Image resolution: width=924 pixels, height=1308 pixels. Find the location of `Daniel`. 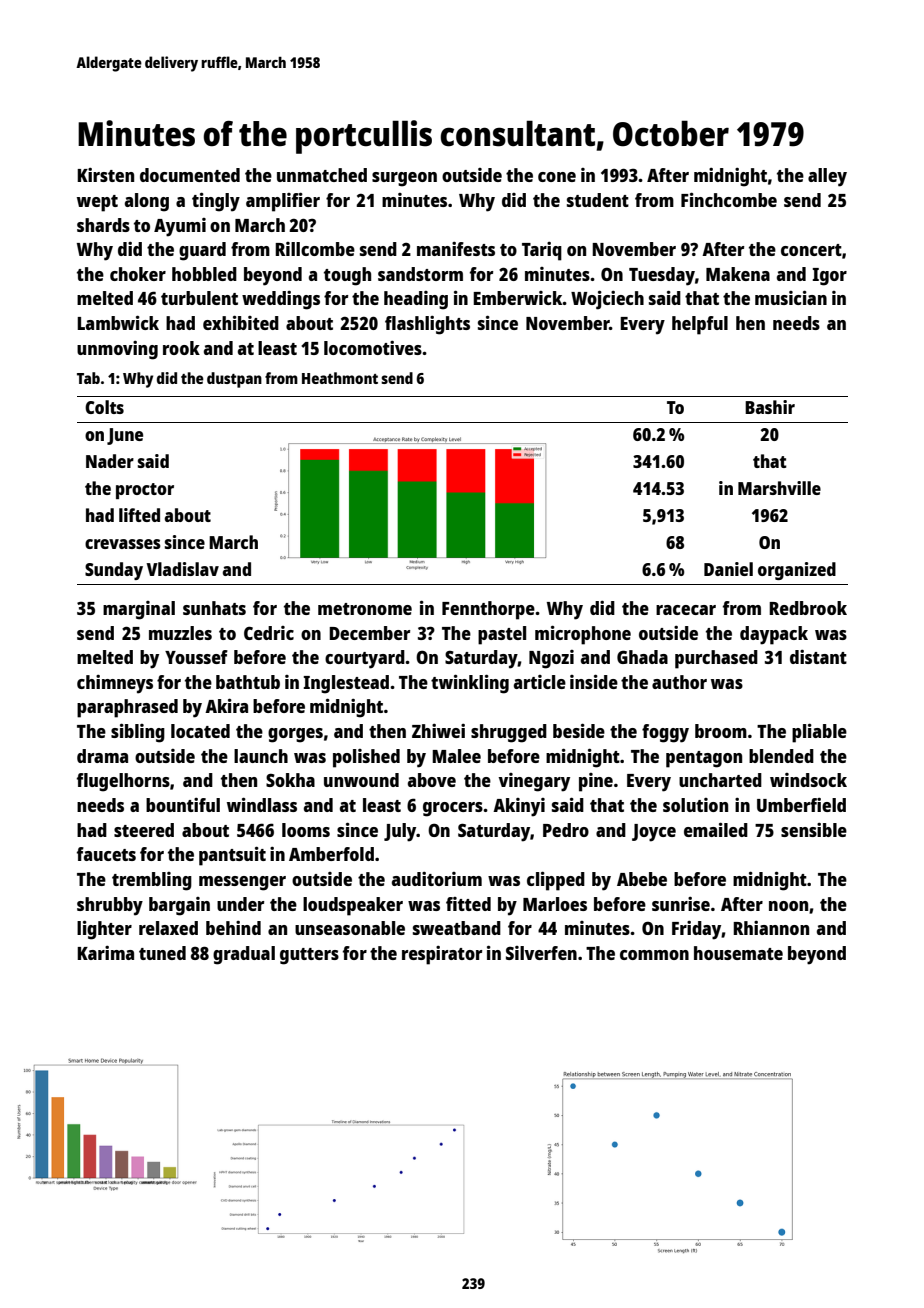

Daniel is located at coordinates (728, 569).
